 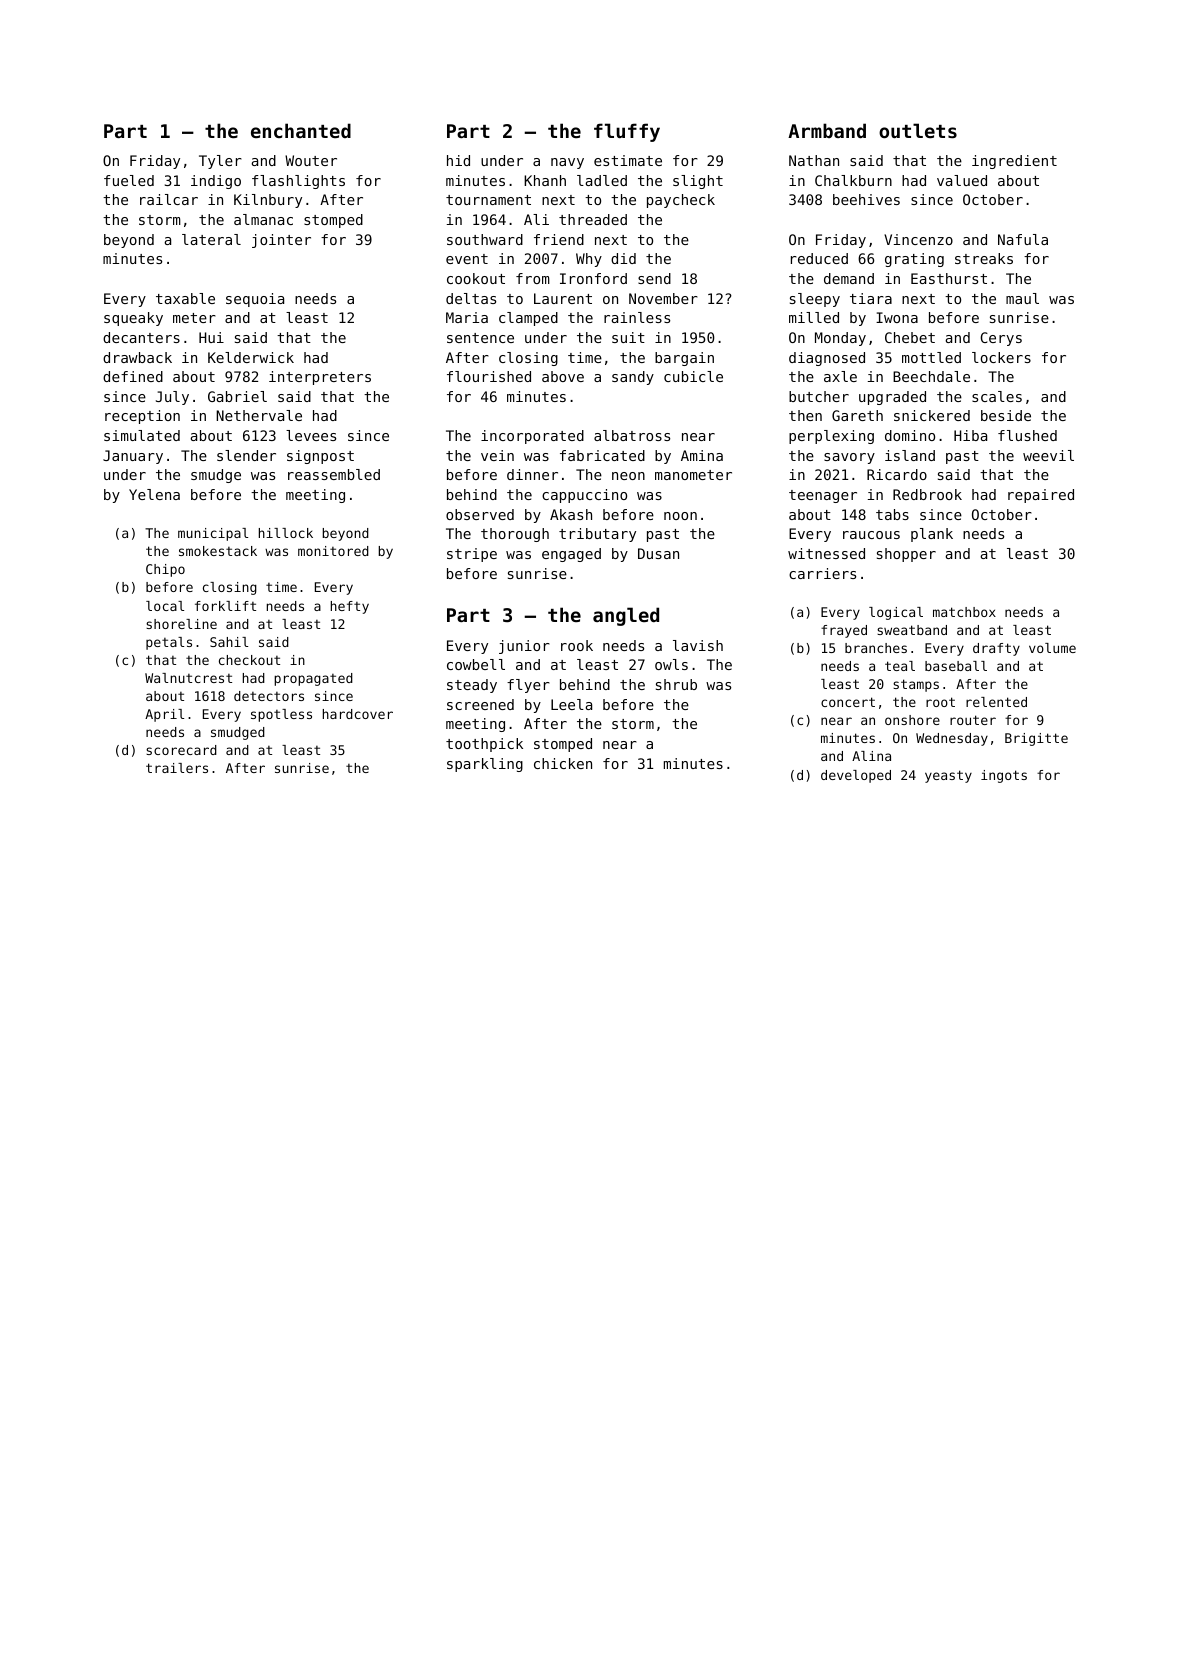 What do you see at coordinates (301, 130) in the screenshot?
I see `enchanted` at bounding box center [301, 130].
